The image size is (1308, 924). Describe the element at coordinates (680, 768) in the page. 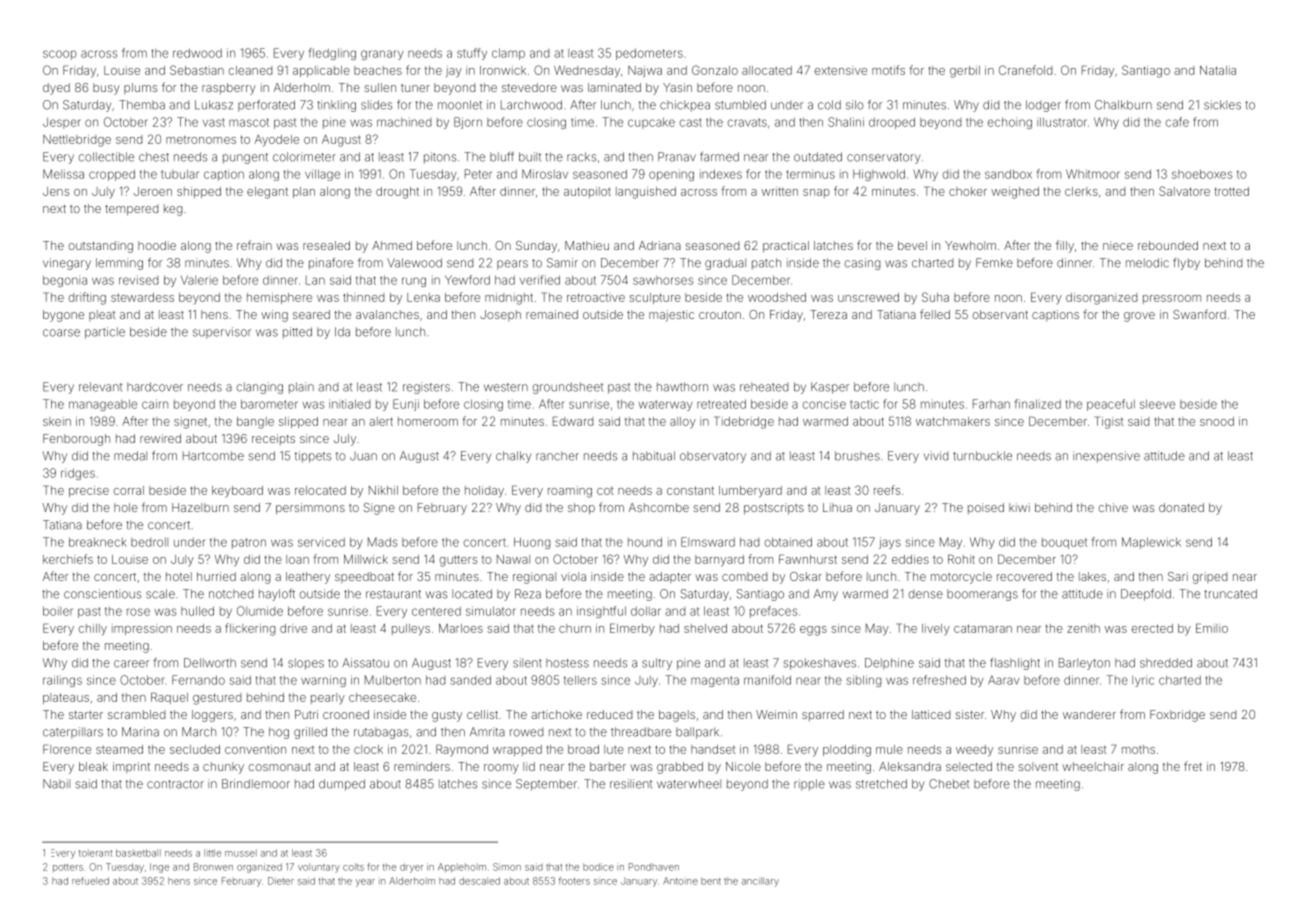

I see `grabbed` at that location.
